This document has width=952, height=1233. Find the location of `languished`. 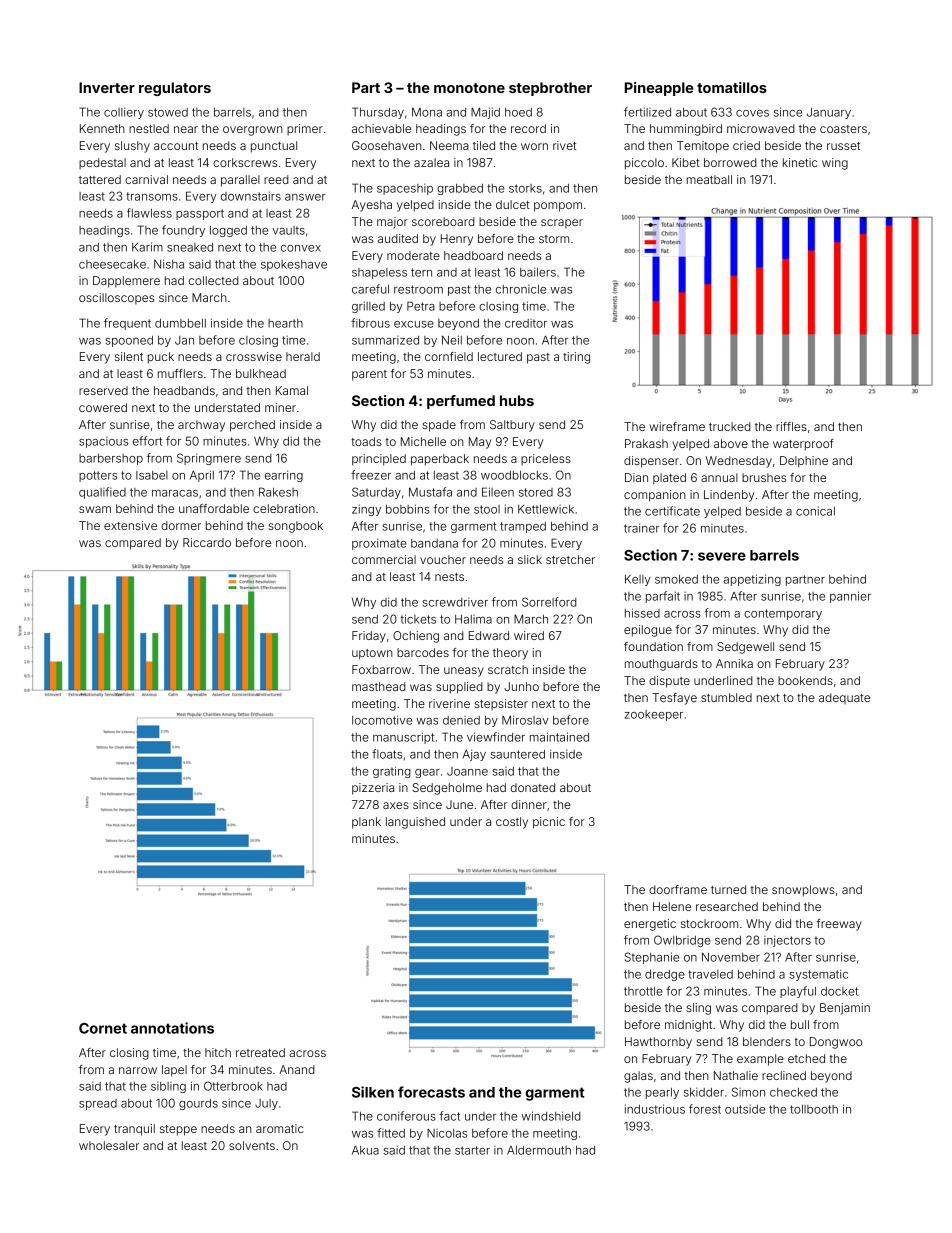

languished is located at coordinates (415, 823).
